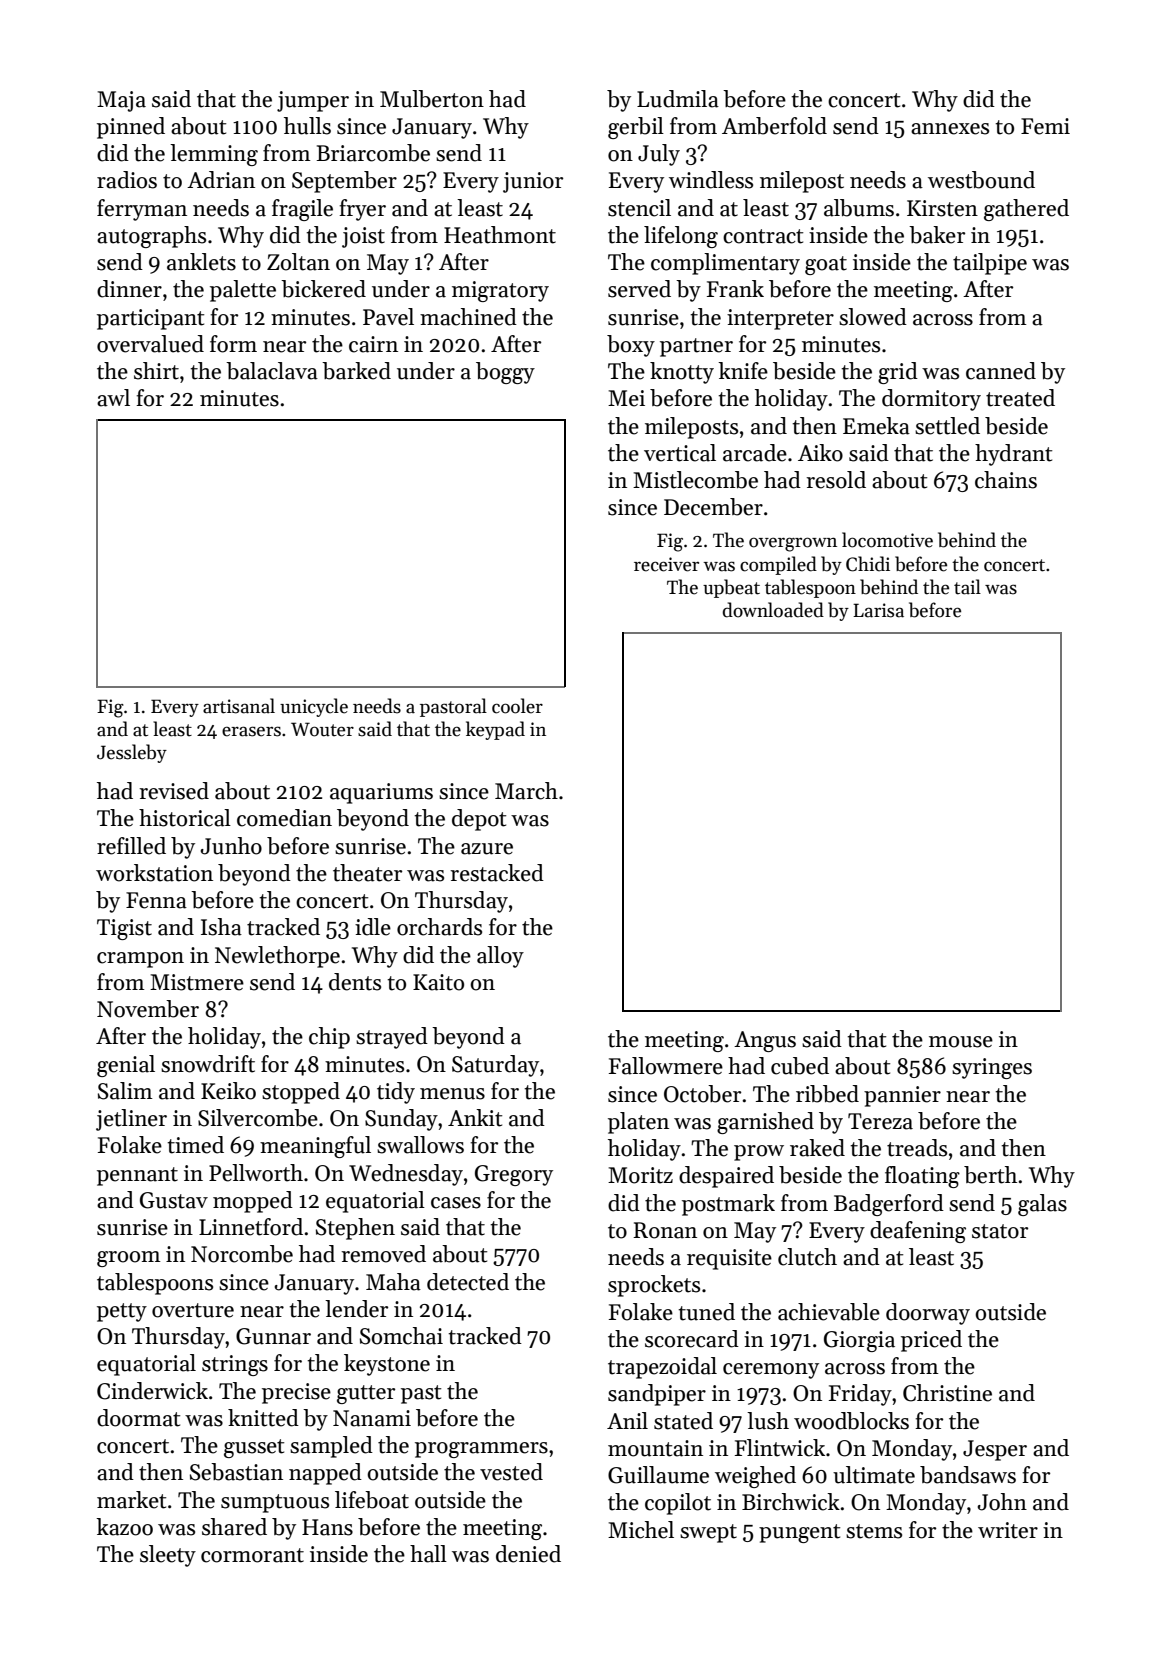 Image resolution: width=1173 pixels, height=1658 pixels. What do you see at coordinates (859, 208) in the screenshot?
I see `albums` at bounding box center [859, 208].
